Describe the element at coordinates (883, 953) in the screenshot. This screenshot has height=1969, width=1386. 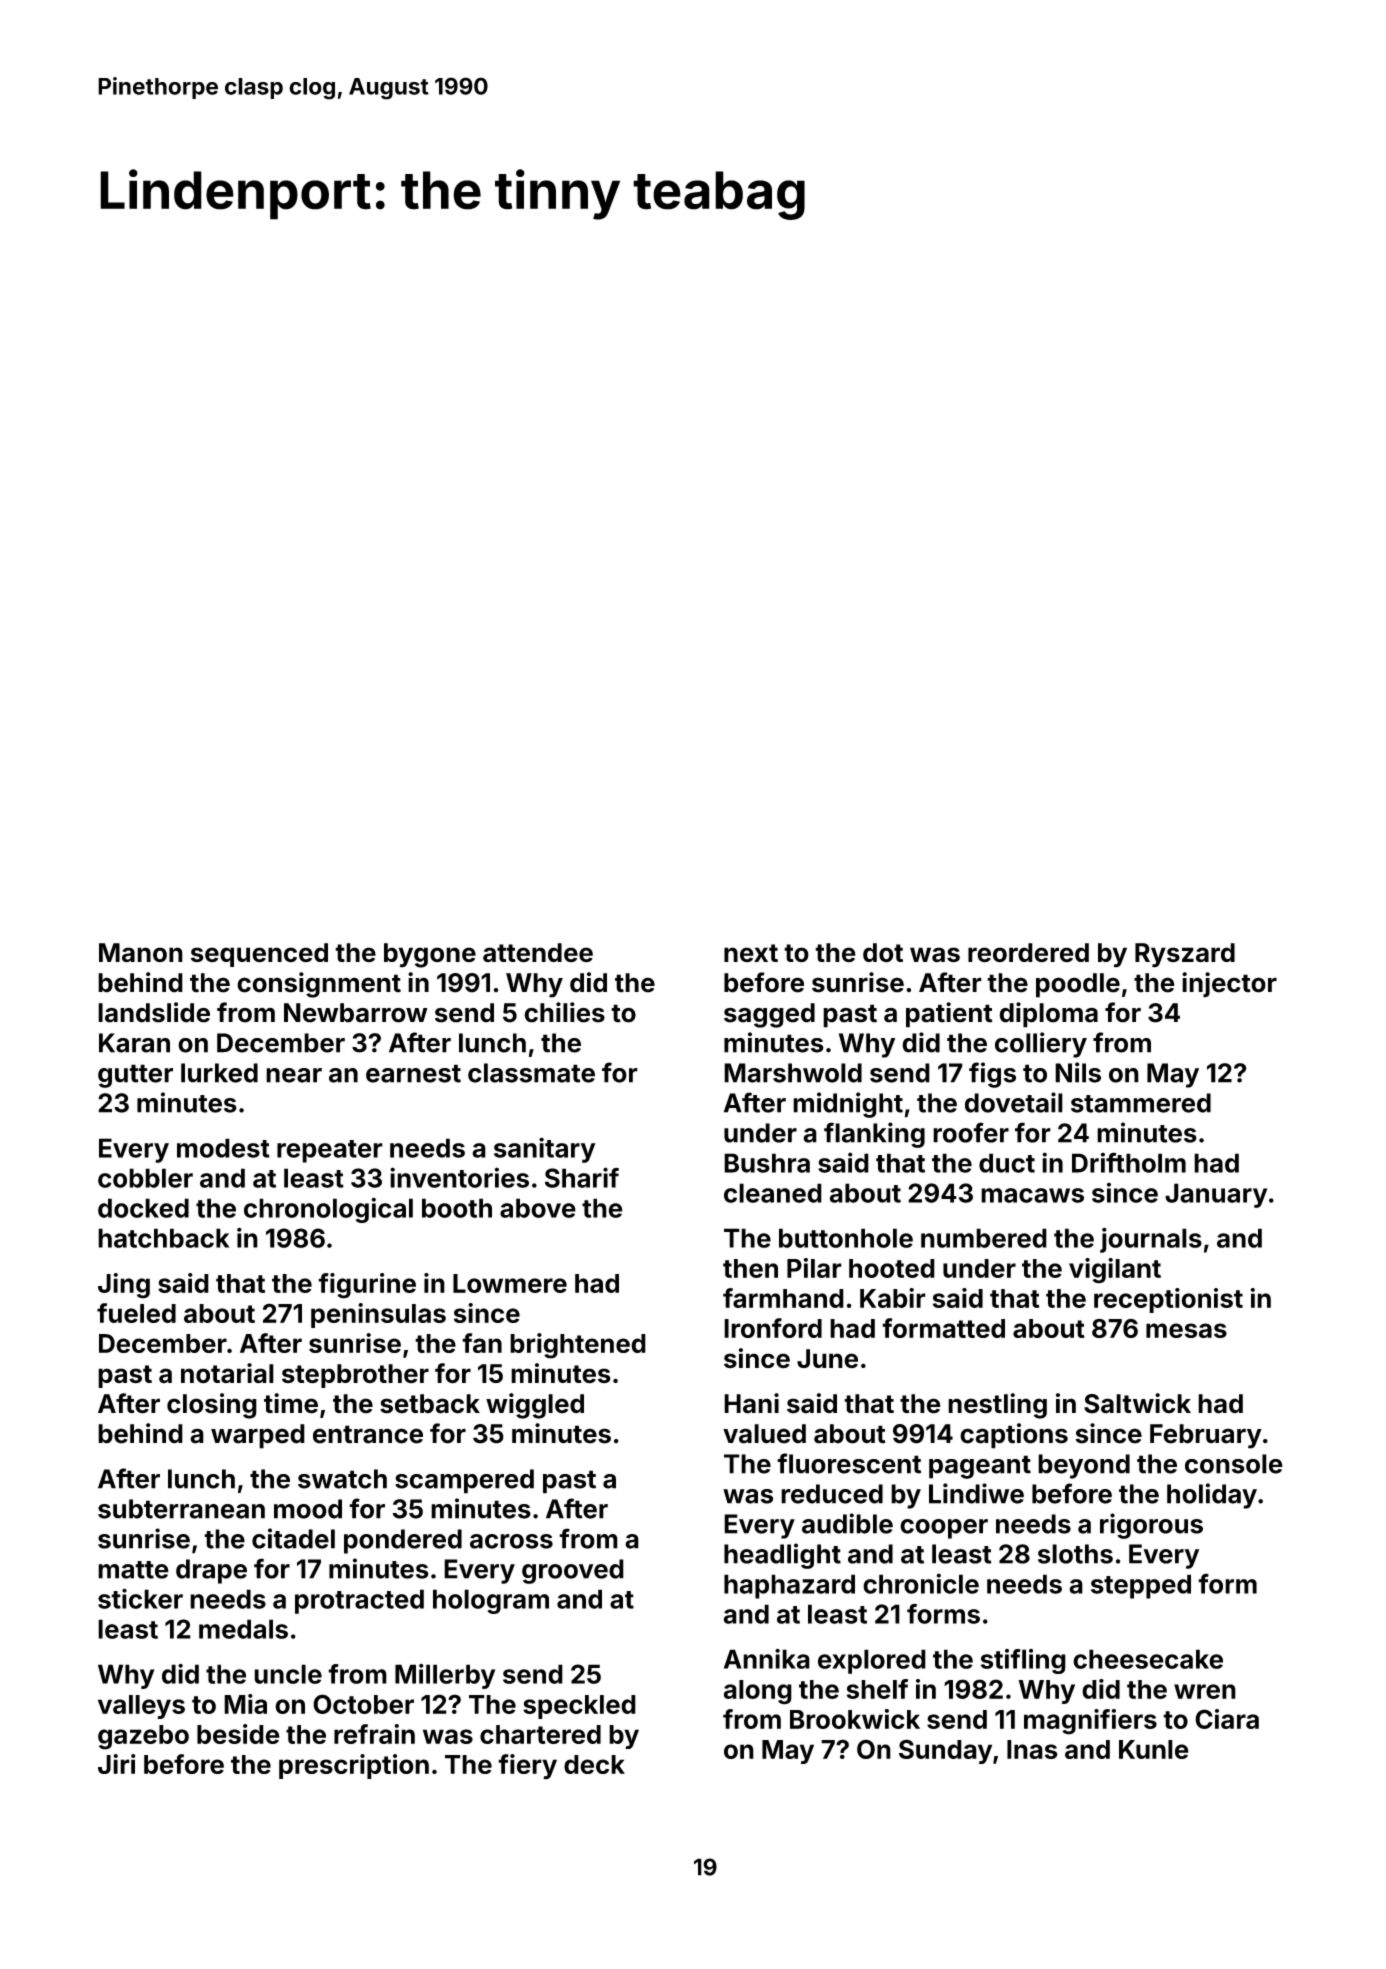
I see `dot` at that location.
